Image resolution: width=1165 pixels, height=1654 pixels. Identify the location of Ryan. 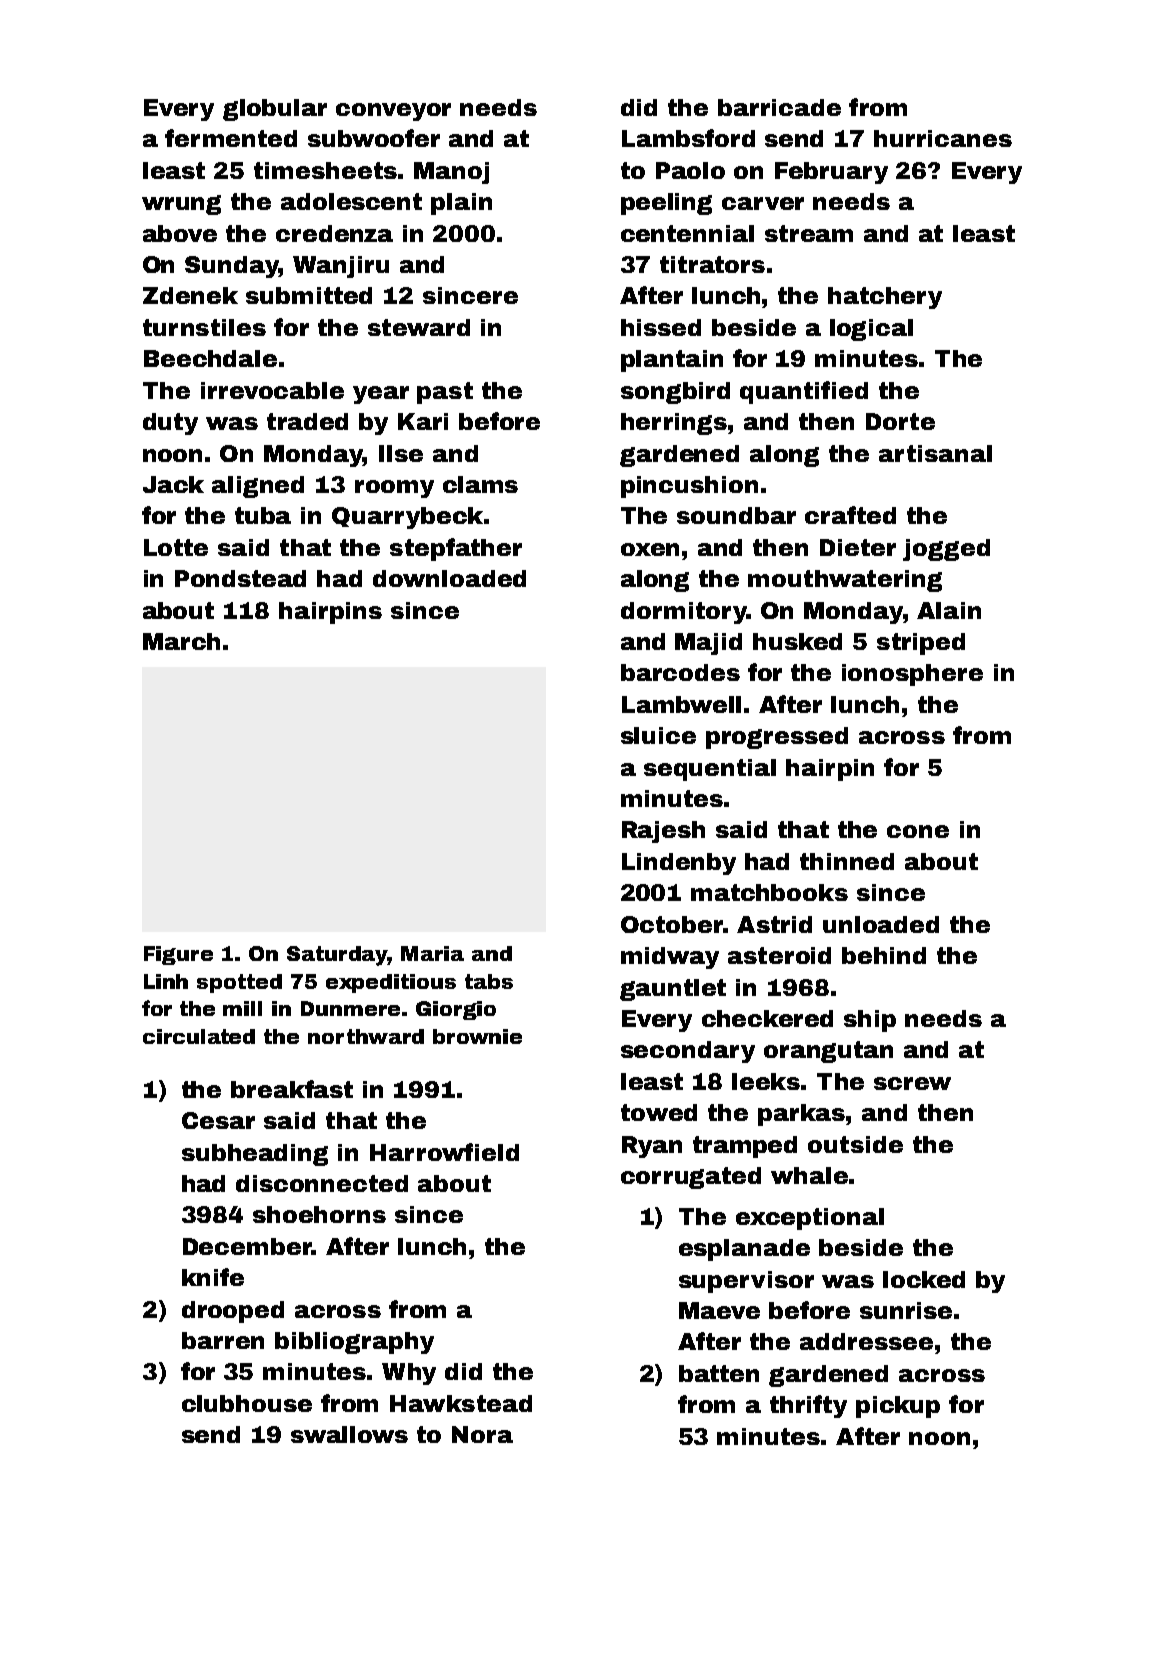
(652, 1147).
